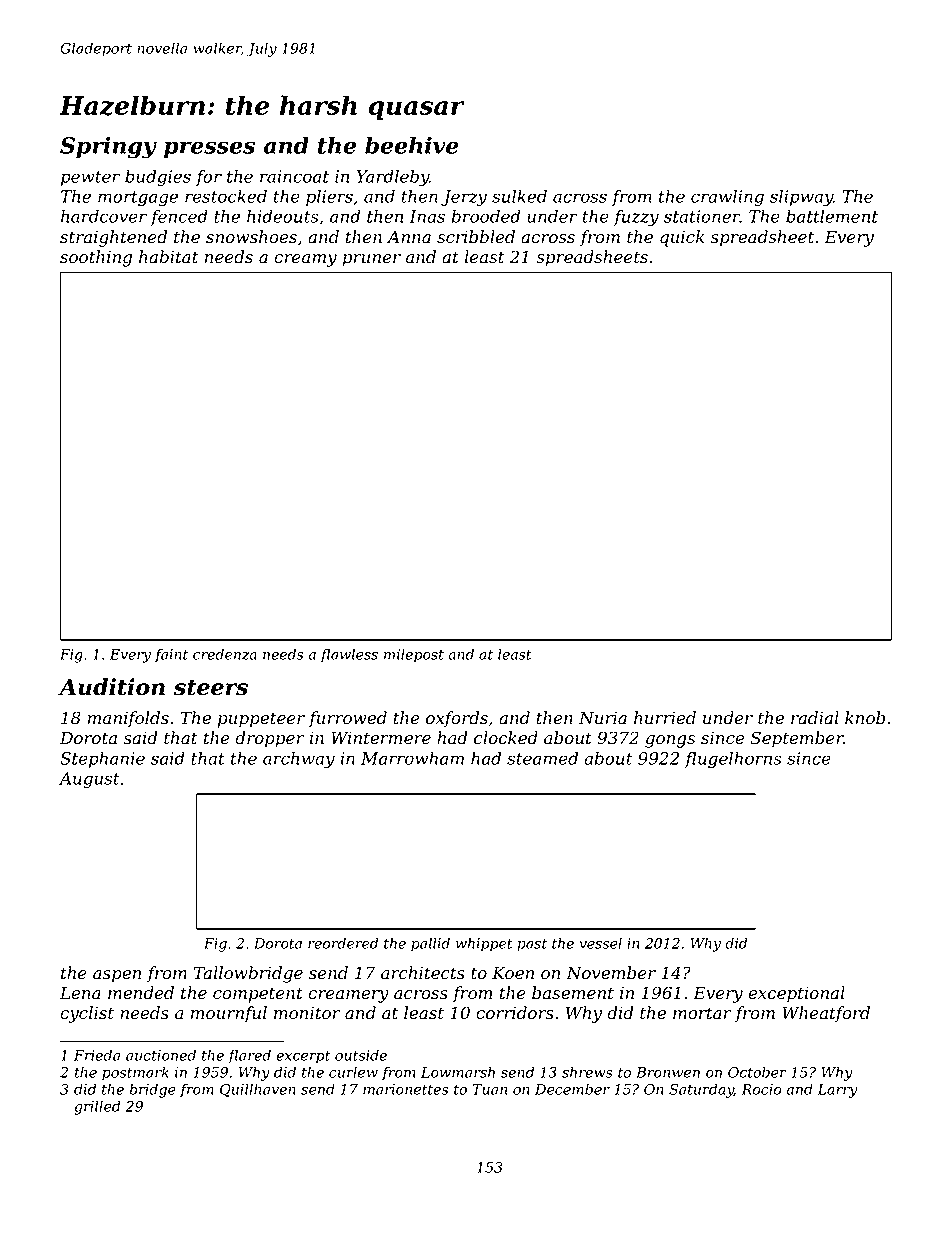  Describe the element at coordinates (865, 718) in the screenshot. I see `knob` at that location.
